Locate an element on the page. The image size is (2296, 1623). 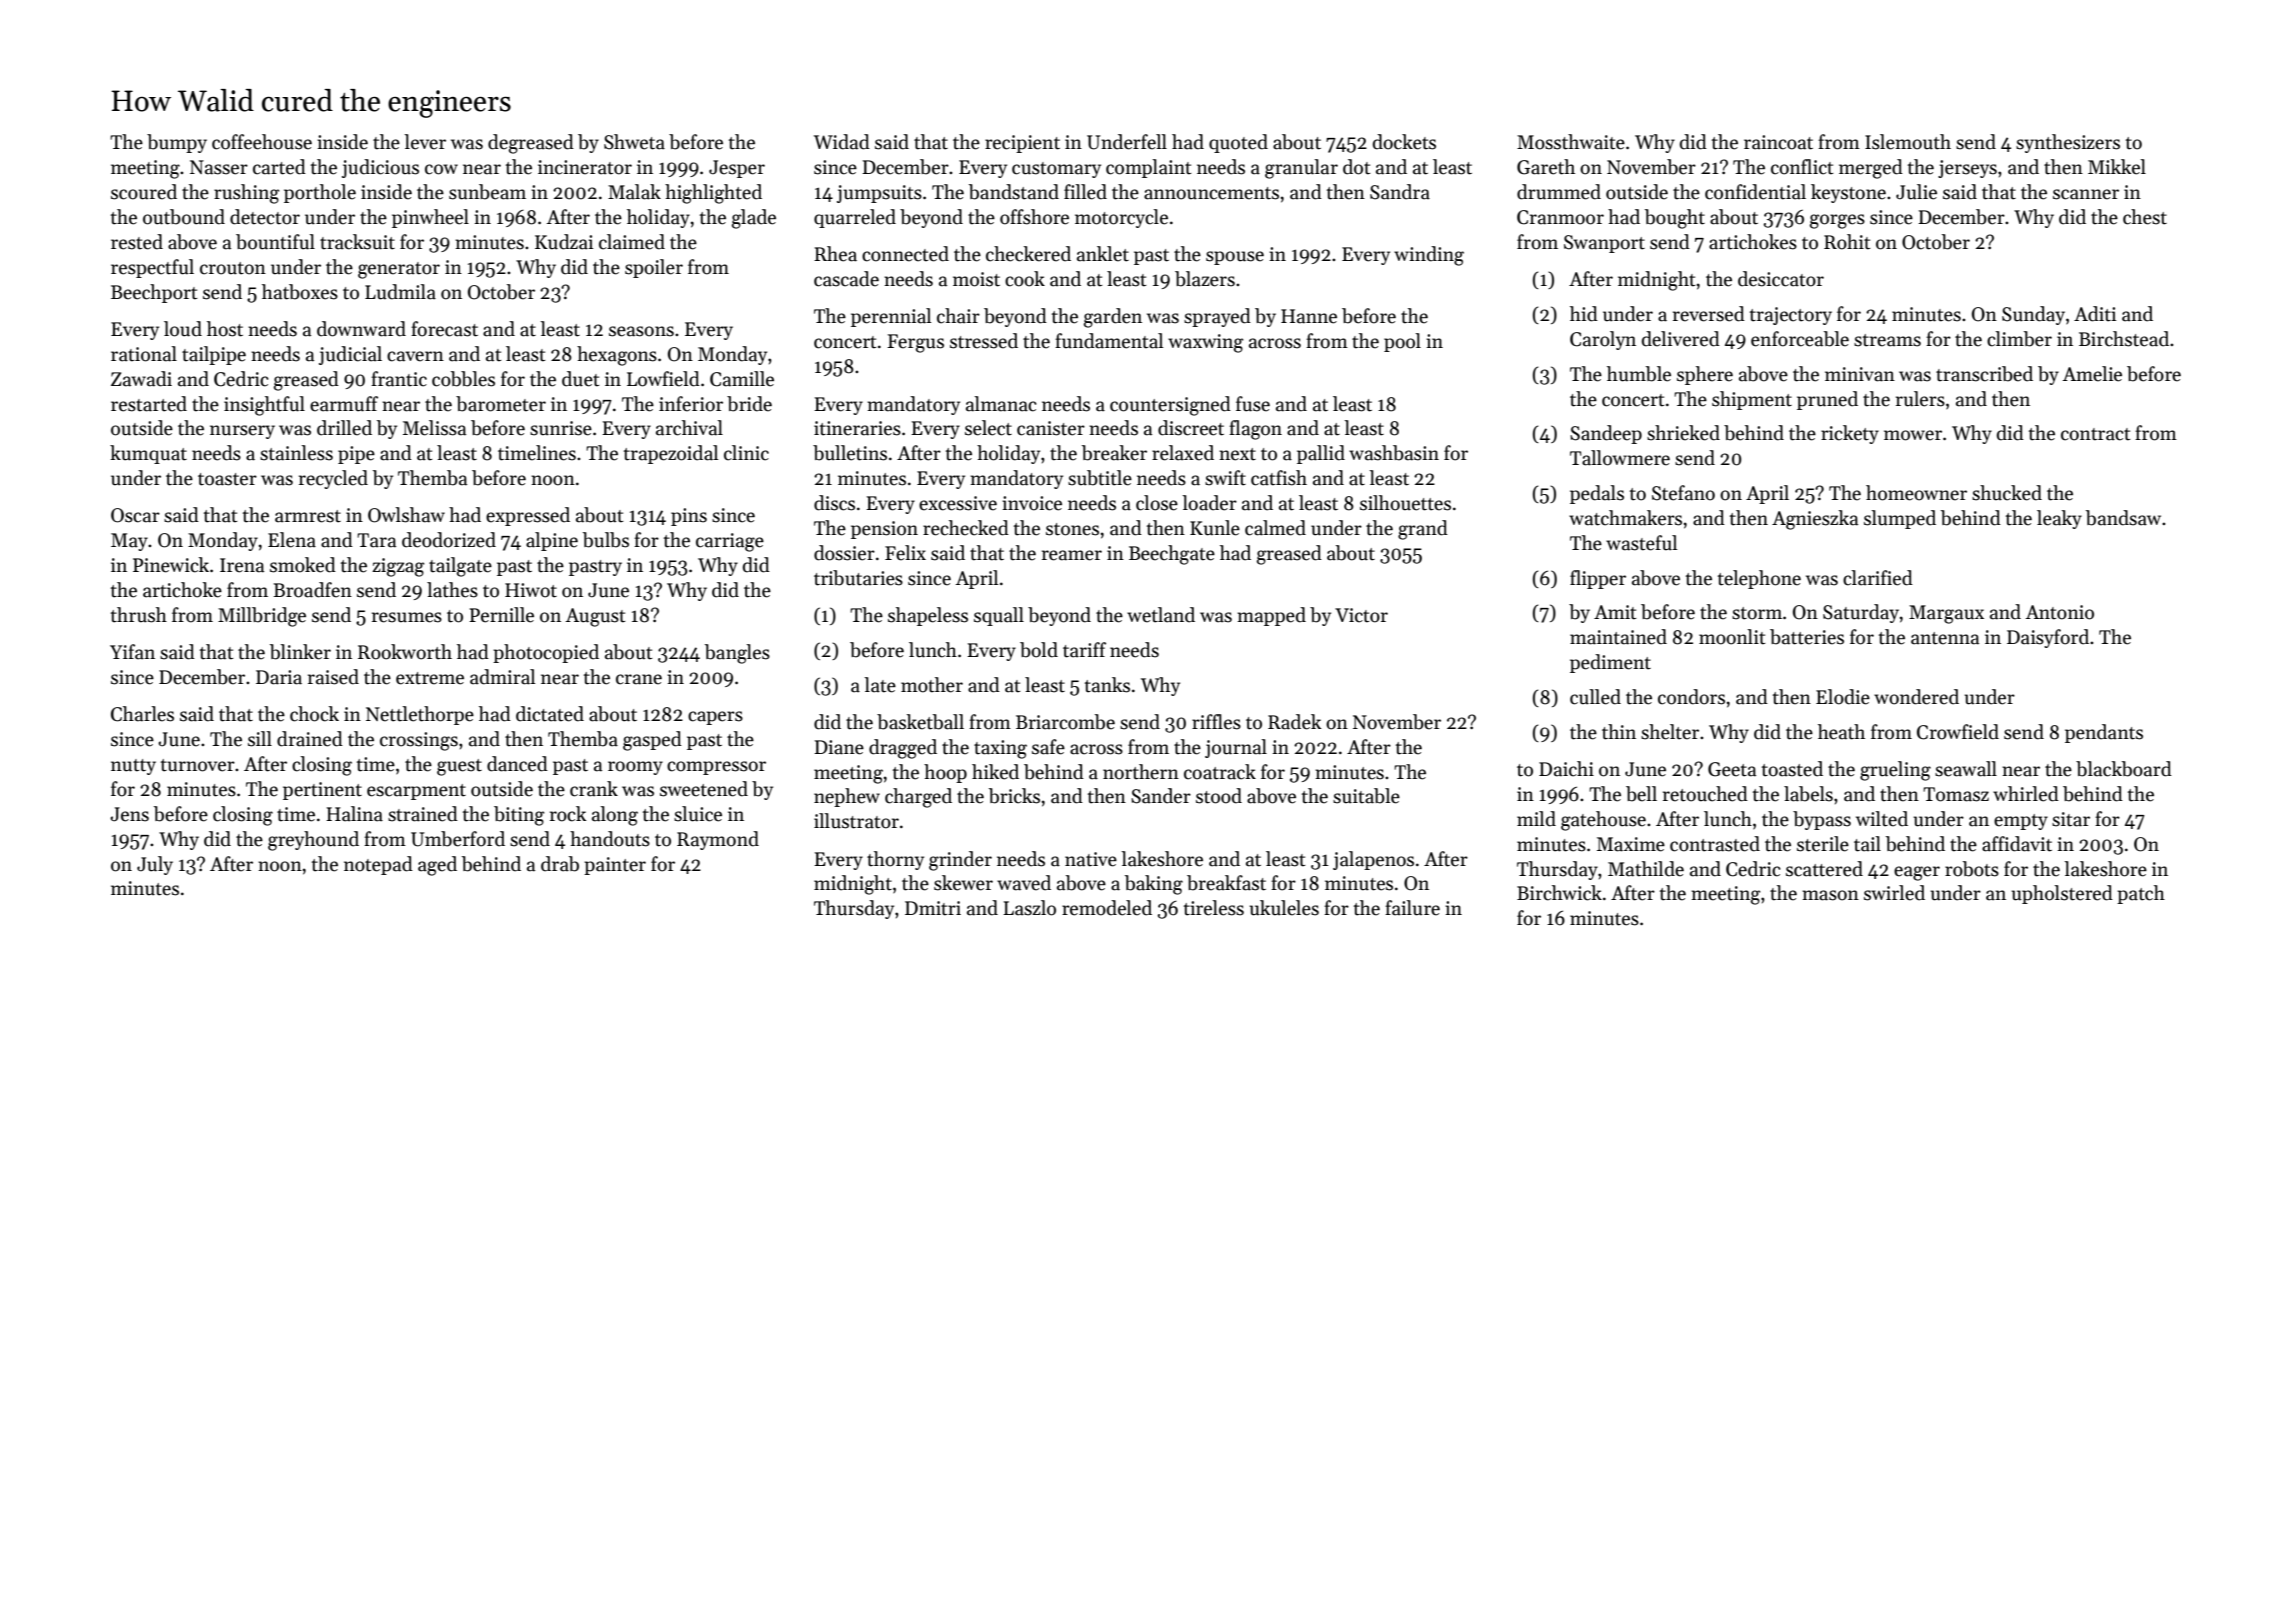
pediment is located at coordinates (1610, 663).
